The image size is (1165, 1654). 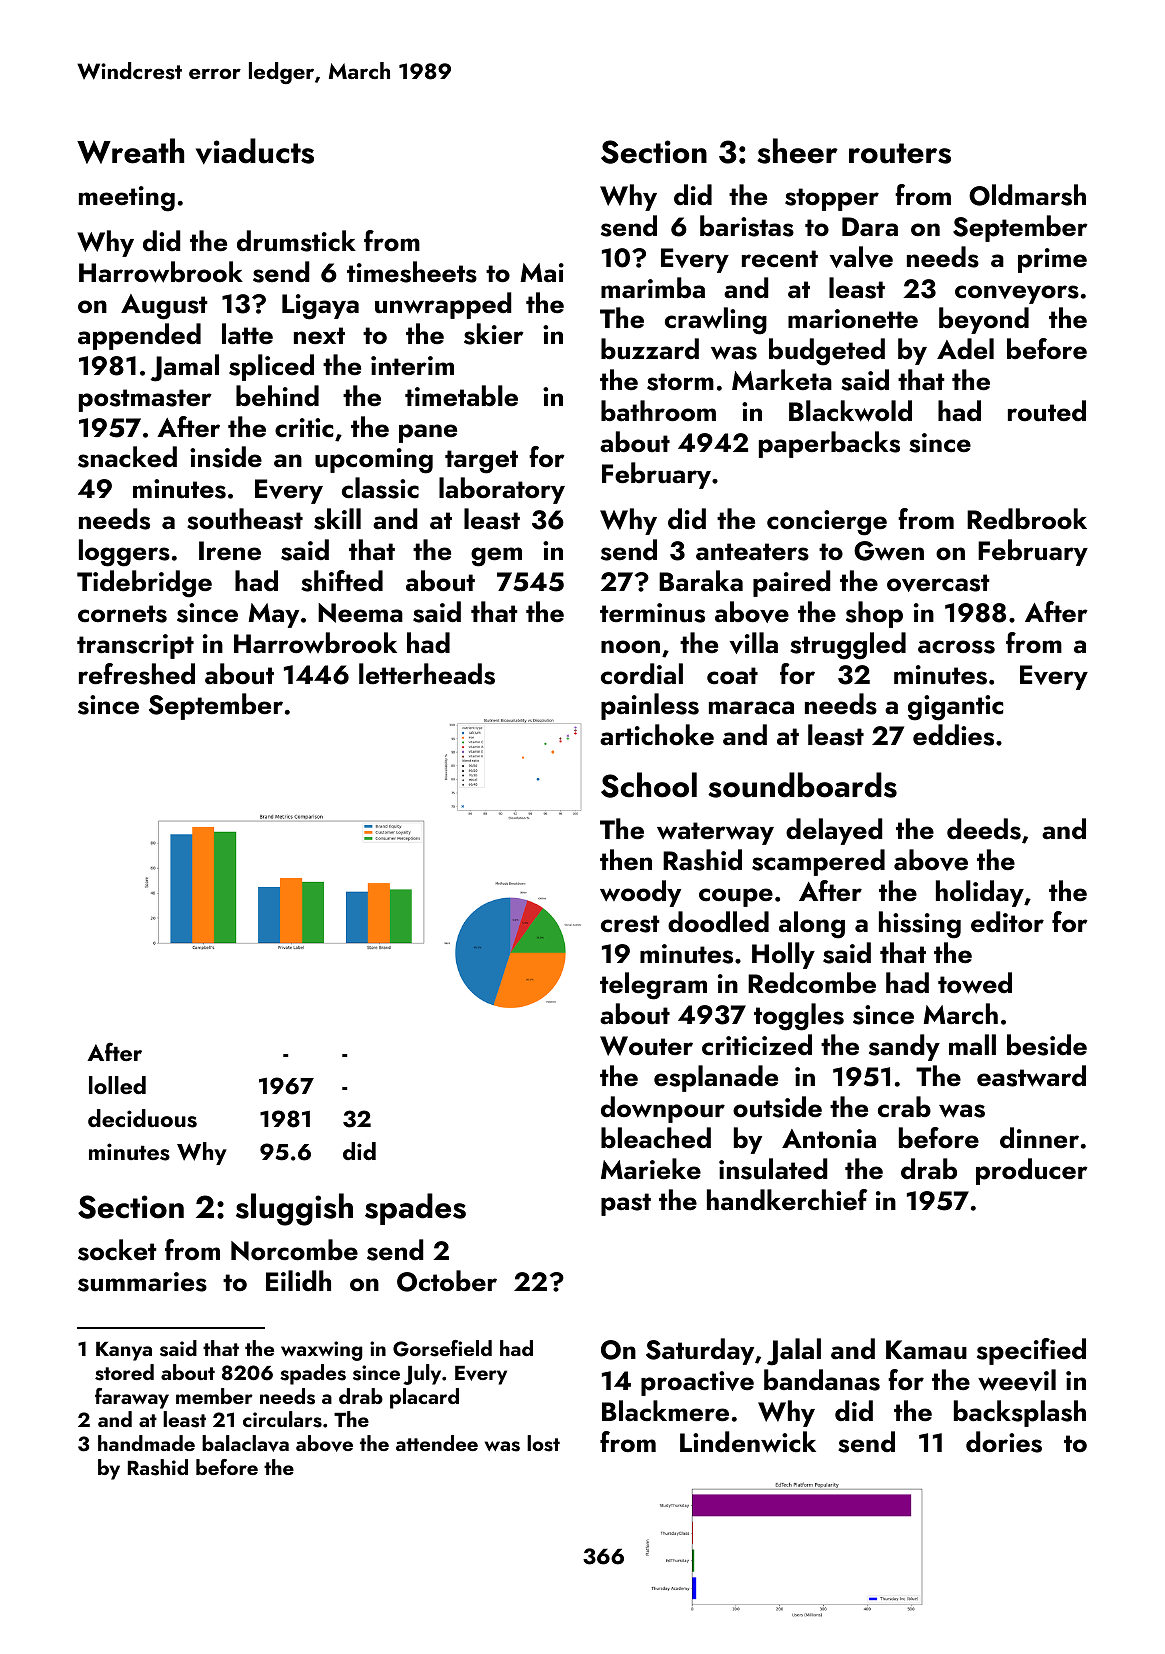 I want to click on Holly, so click(x=783, y=955).
